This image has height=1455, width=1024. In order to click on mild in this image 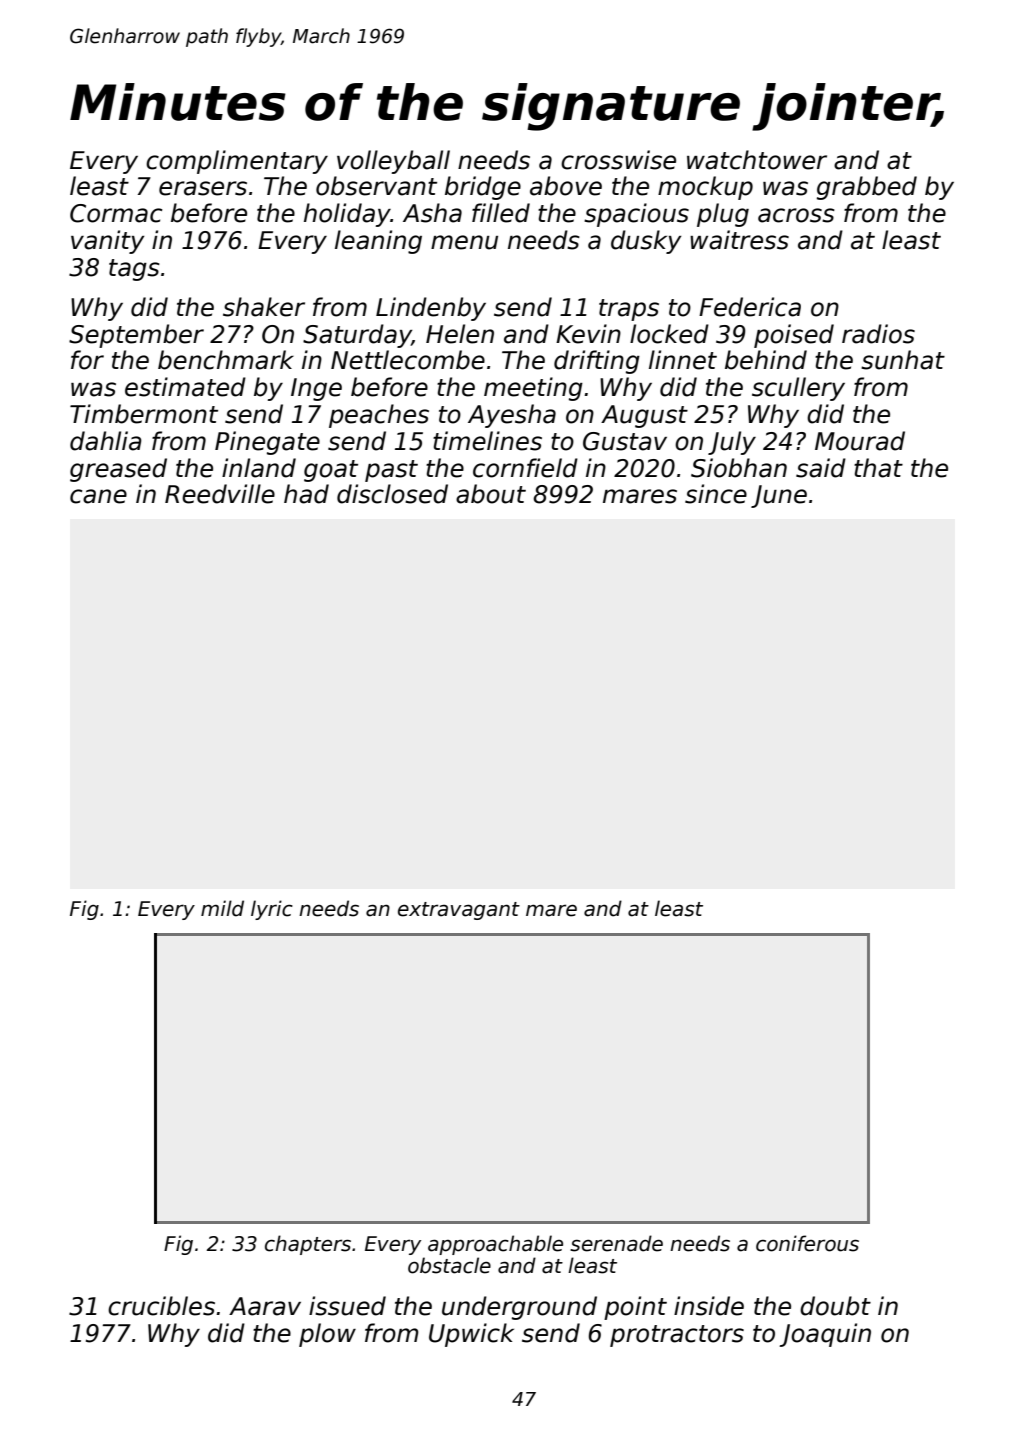, I will do `click(222, 908)`.
